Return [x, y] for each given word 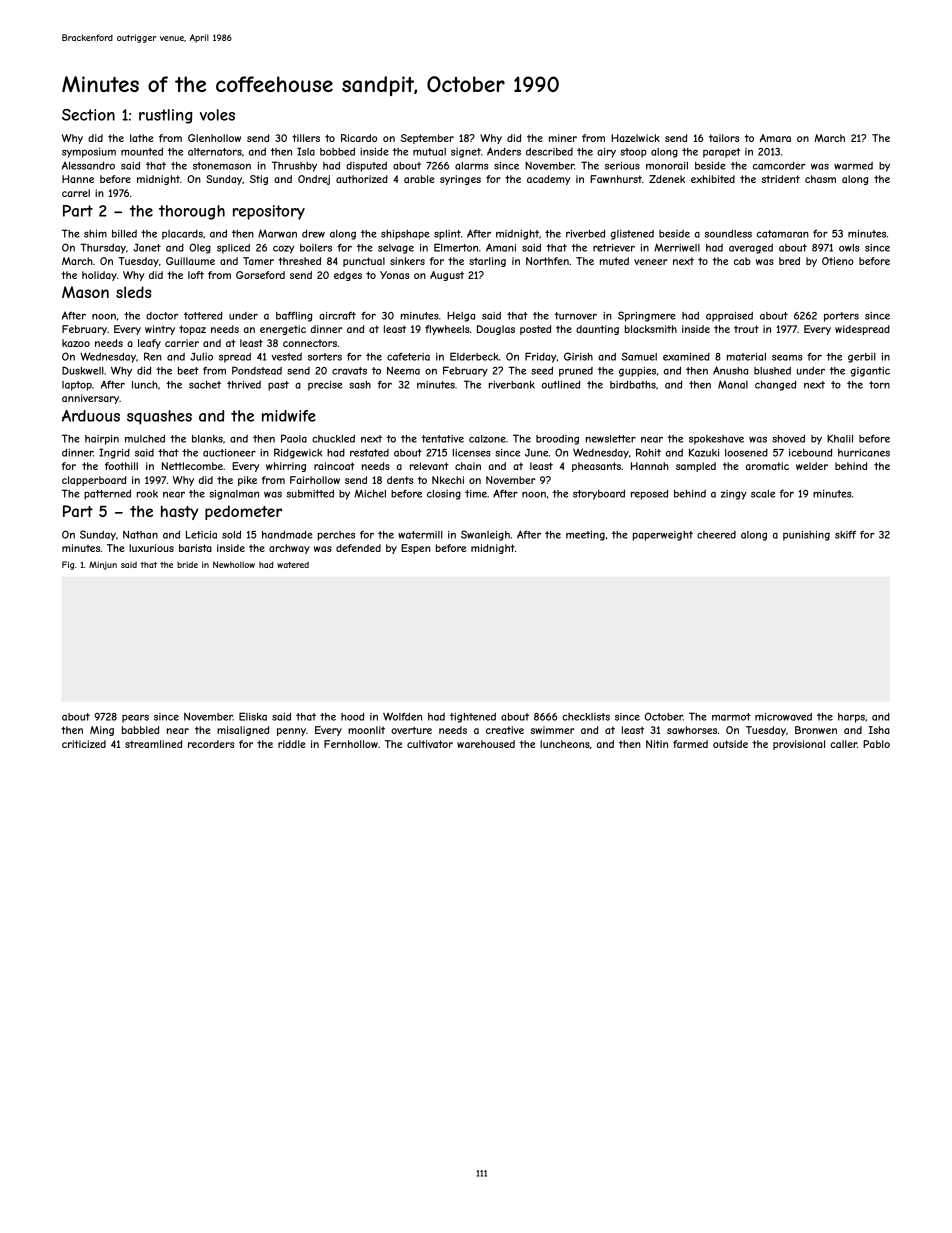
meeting [585, 536]
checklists [586, 717]
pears [135, 719]
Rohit [648, 452]
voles [217, 115]
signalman [234, 495]
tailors [724, 138]
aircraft [337, 315]
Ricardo [359, 138]
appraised [729, 317]
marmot [731, 717]
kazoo [76, 343]
